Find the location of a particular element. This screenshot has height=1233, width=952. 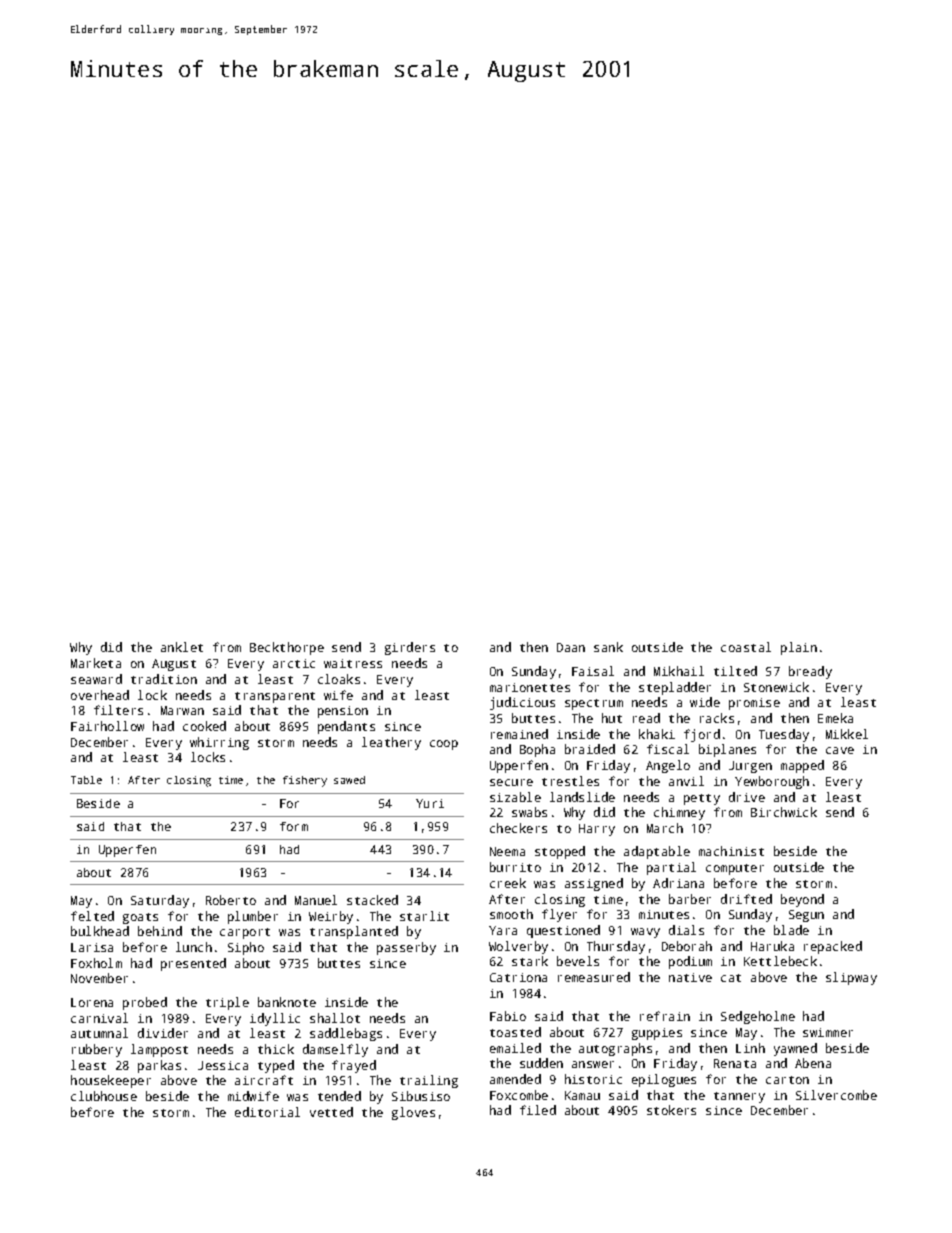

marionettes is located at coordinates (530, 687).
